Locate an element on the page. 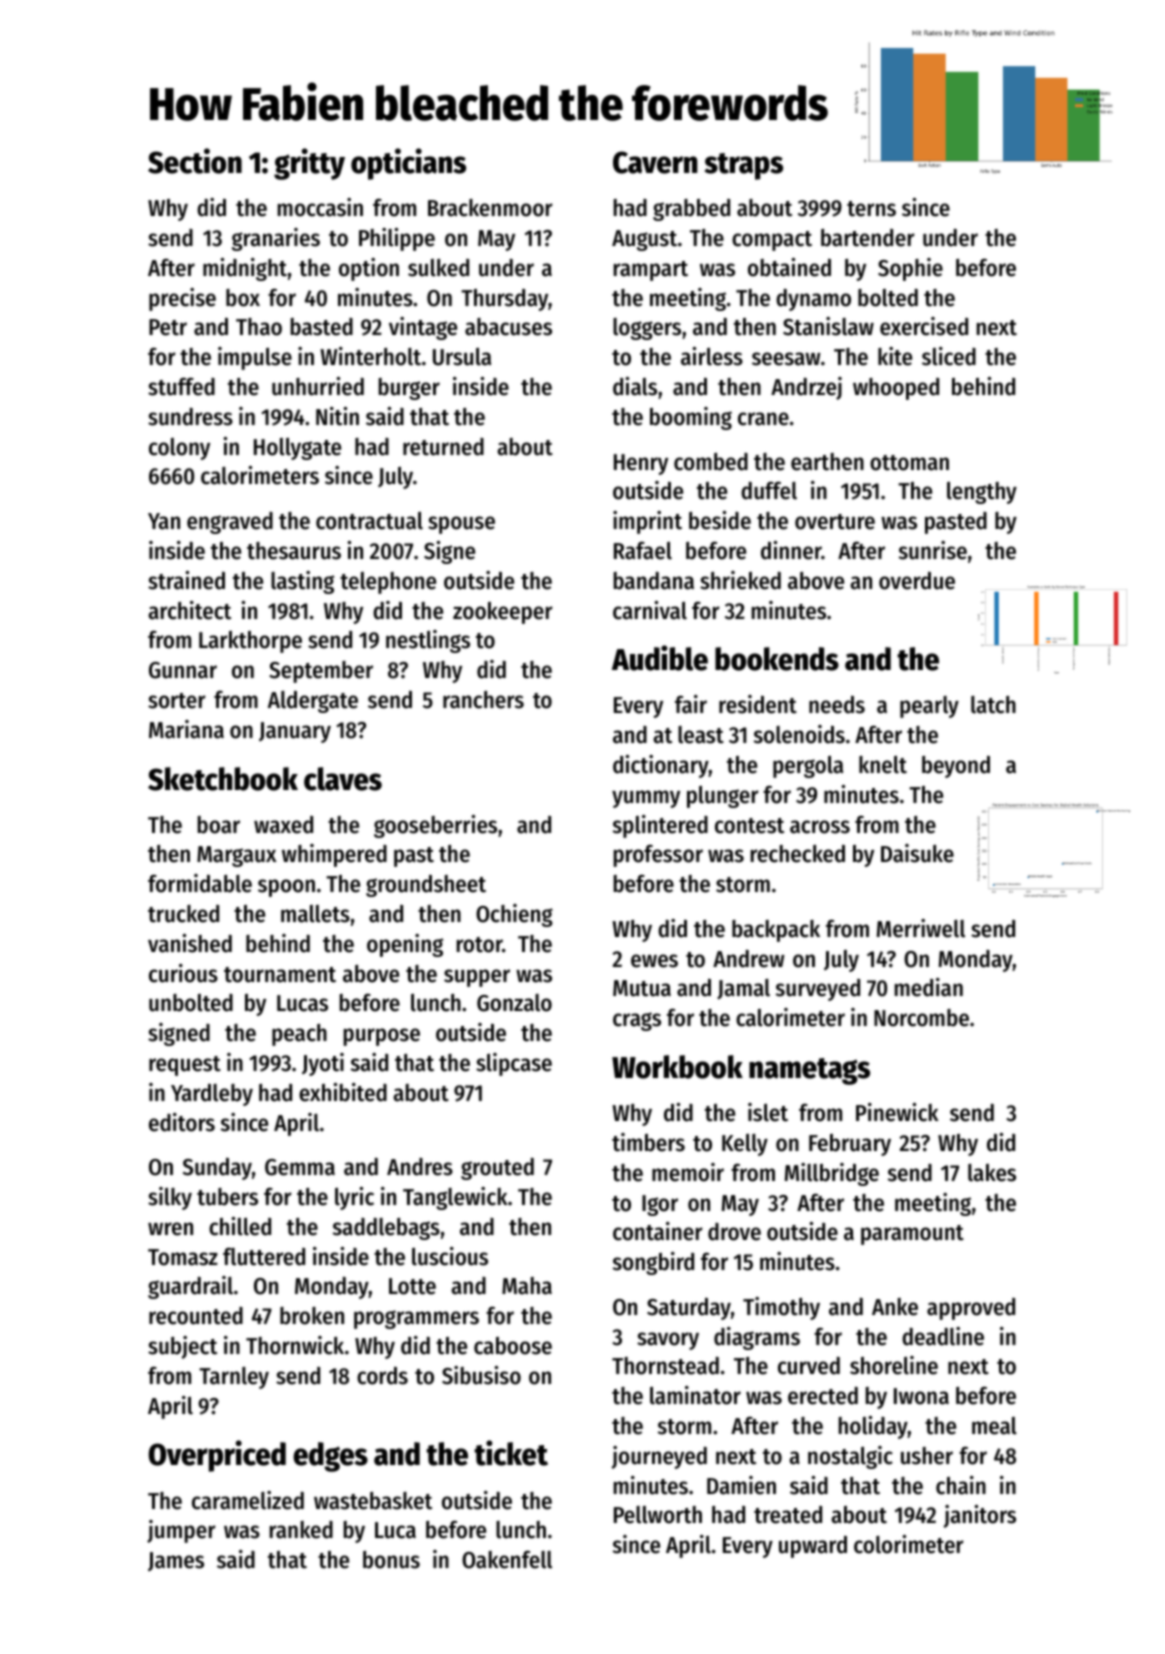 The height and width of the page is (1654, 1165). slipcase is located at coordinates (514, 1064).
